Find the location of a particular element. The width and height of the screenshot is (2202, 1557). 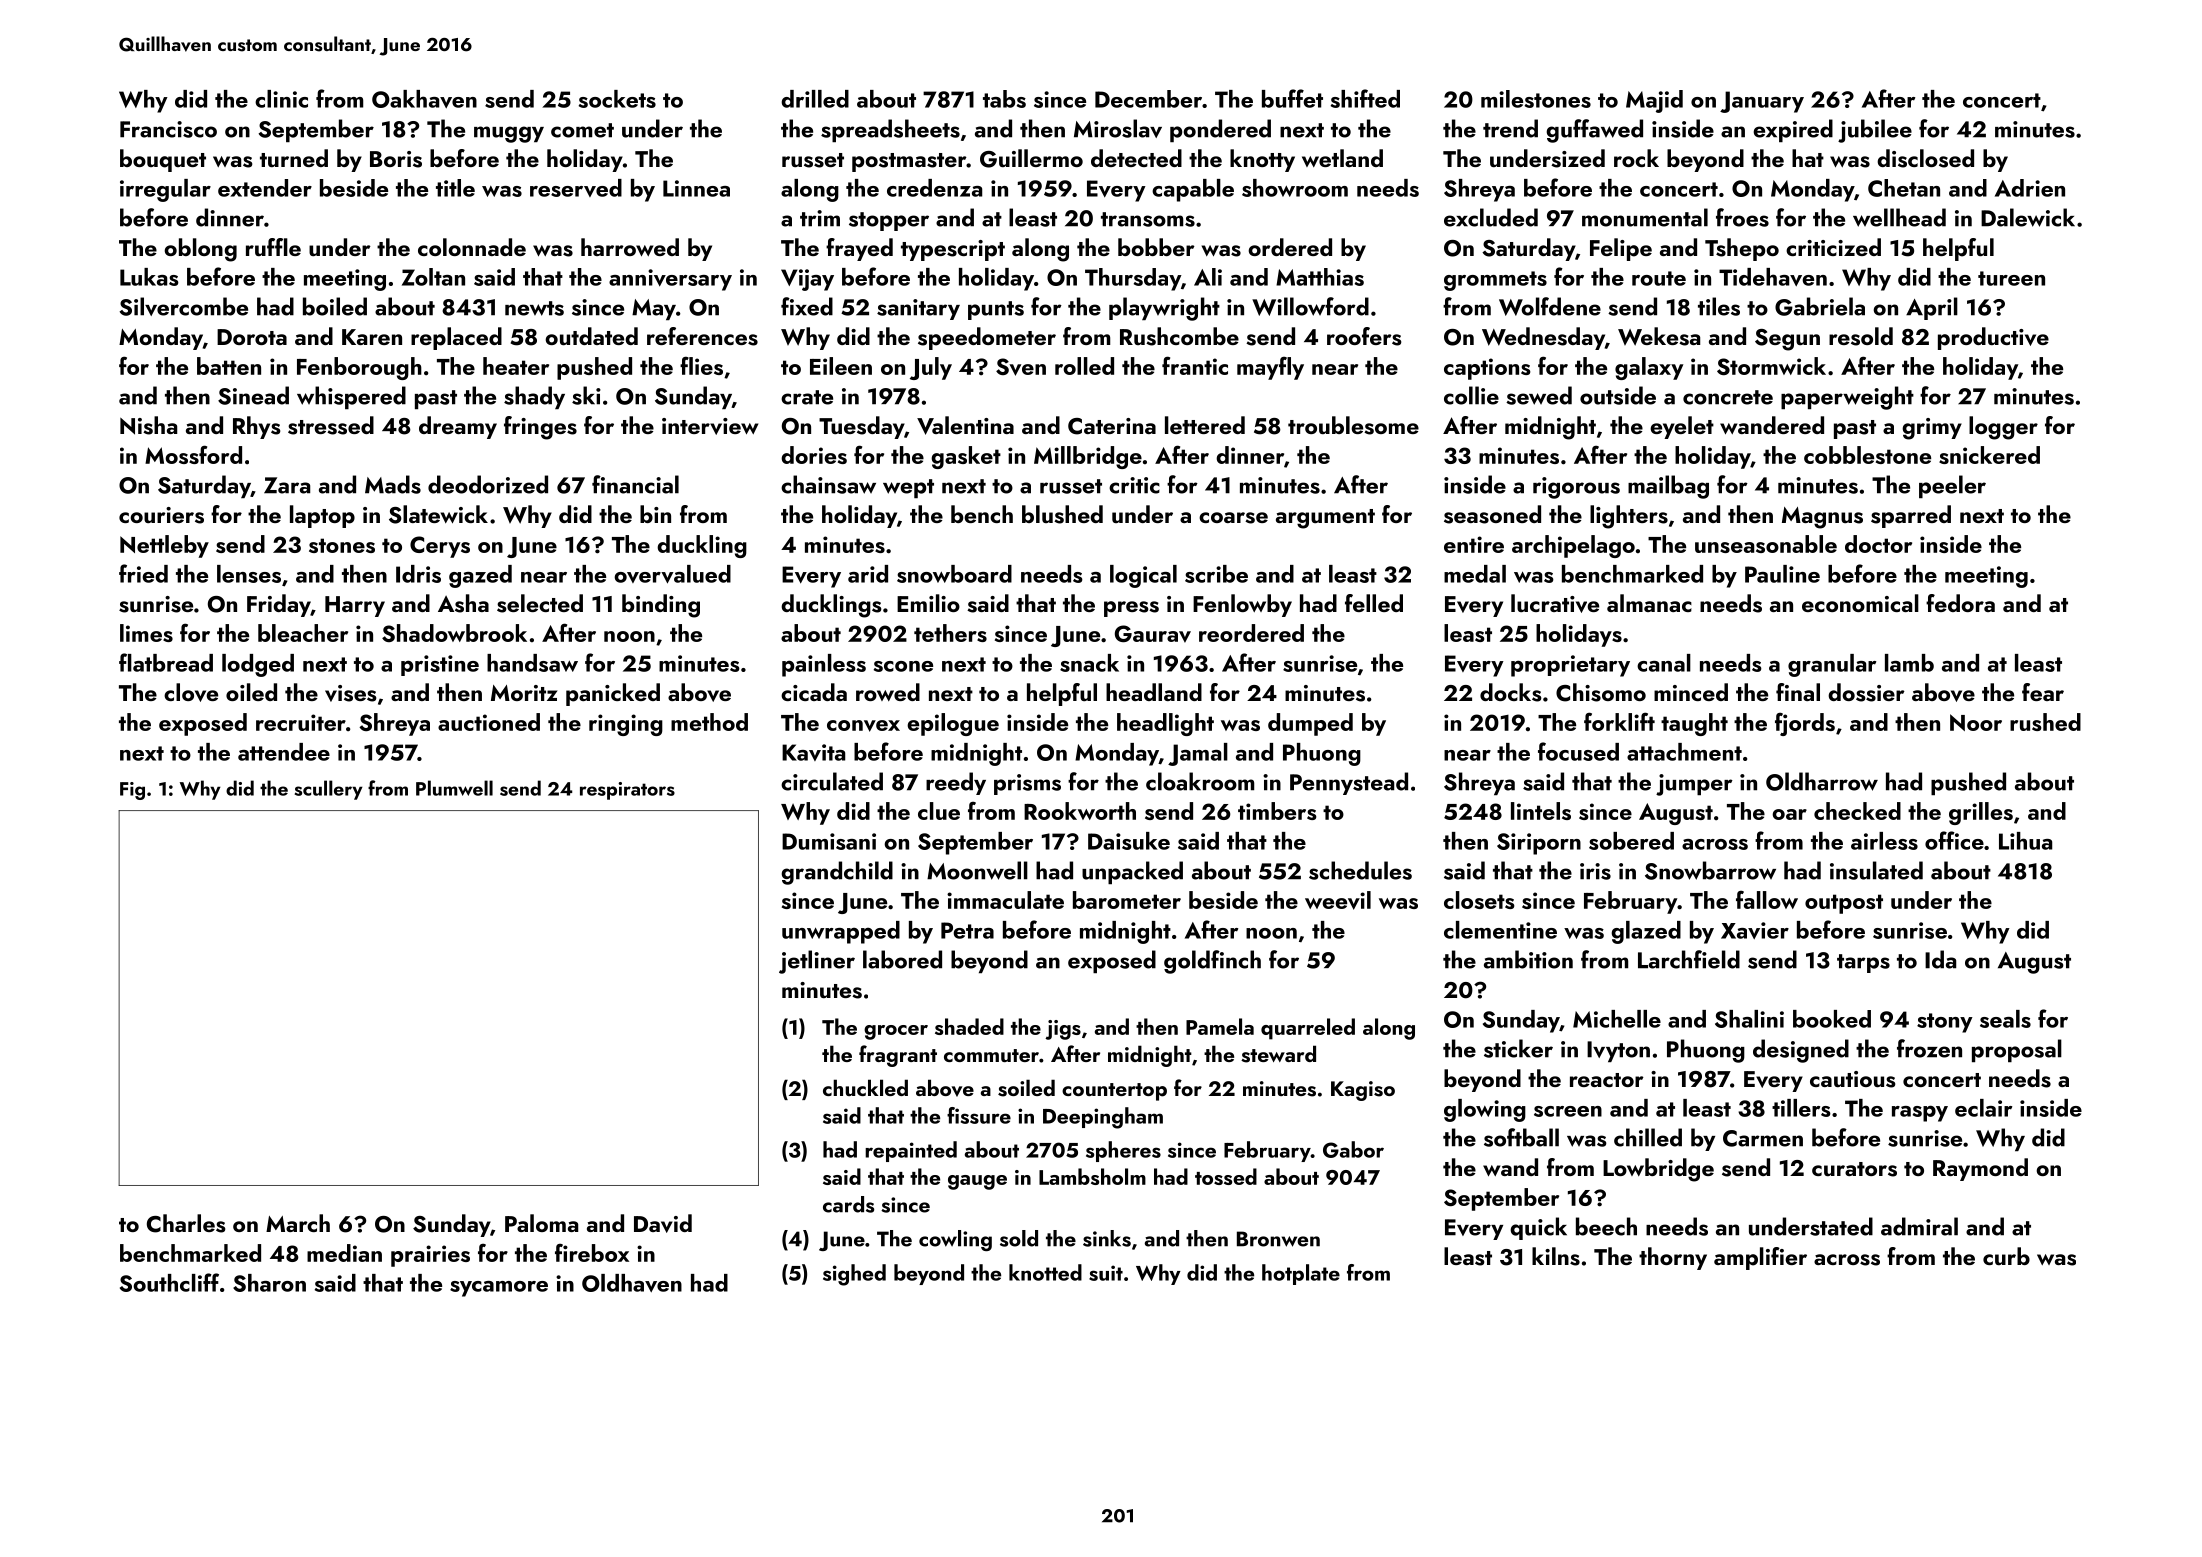

Rookworth is located at coordinates (1080, 811).
